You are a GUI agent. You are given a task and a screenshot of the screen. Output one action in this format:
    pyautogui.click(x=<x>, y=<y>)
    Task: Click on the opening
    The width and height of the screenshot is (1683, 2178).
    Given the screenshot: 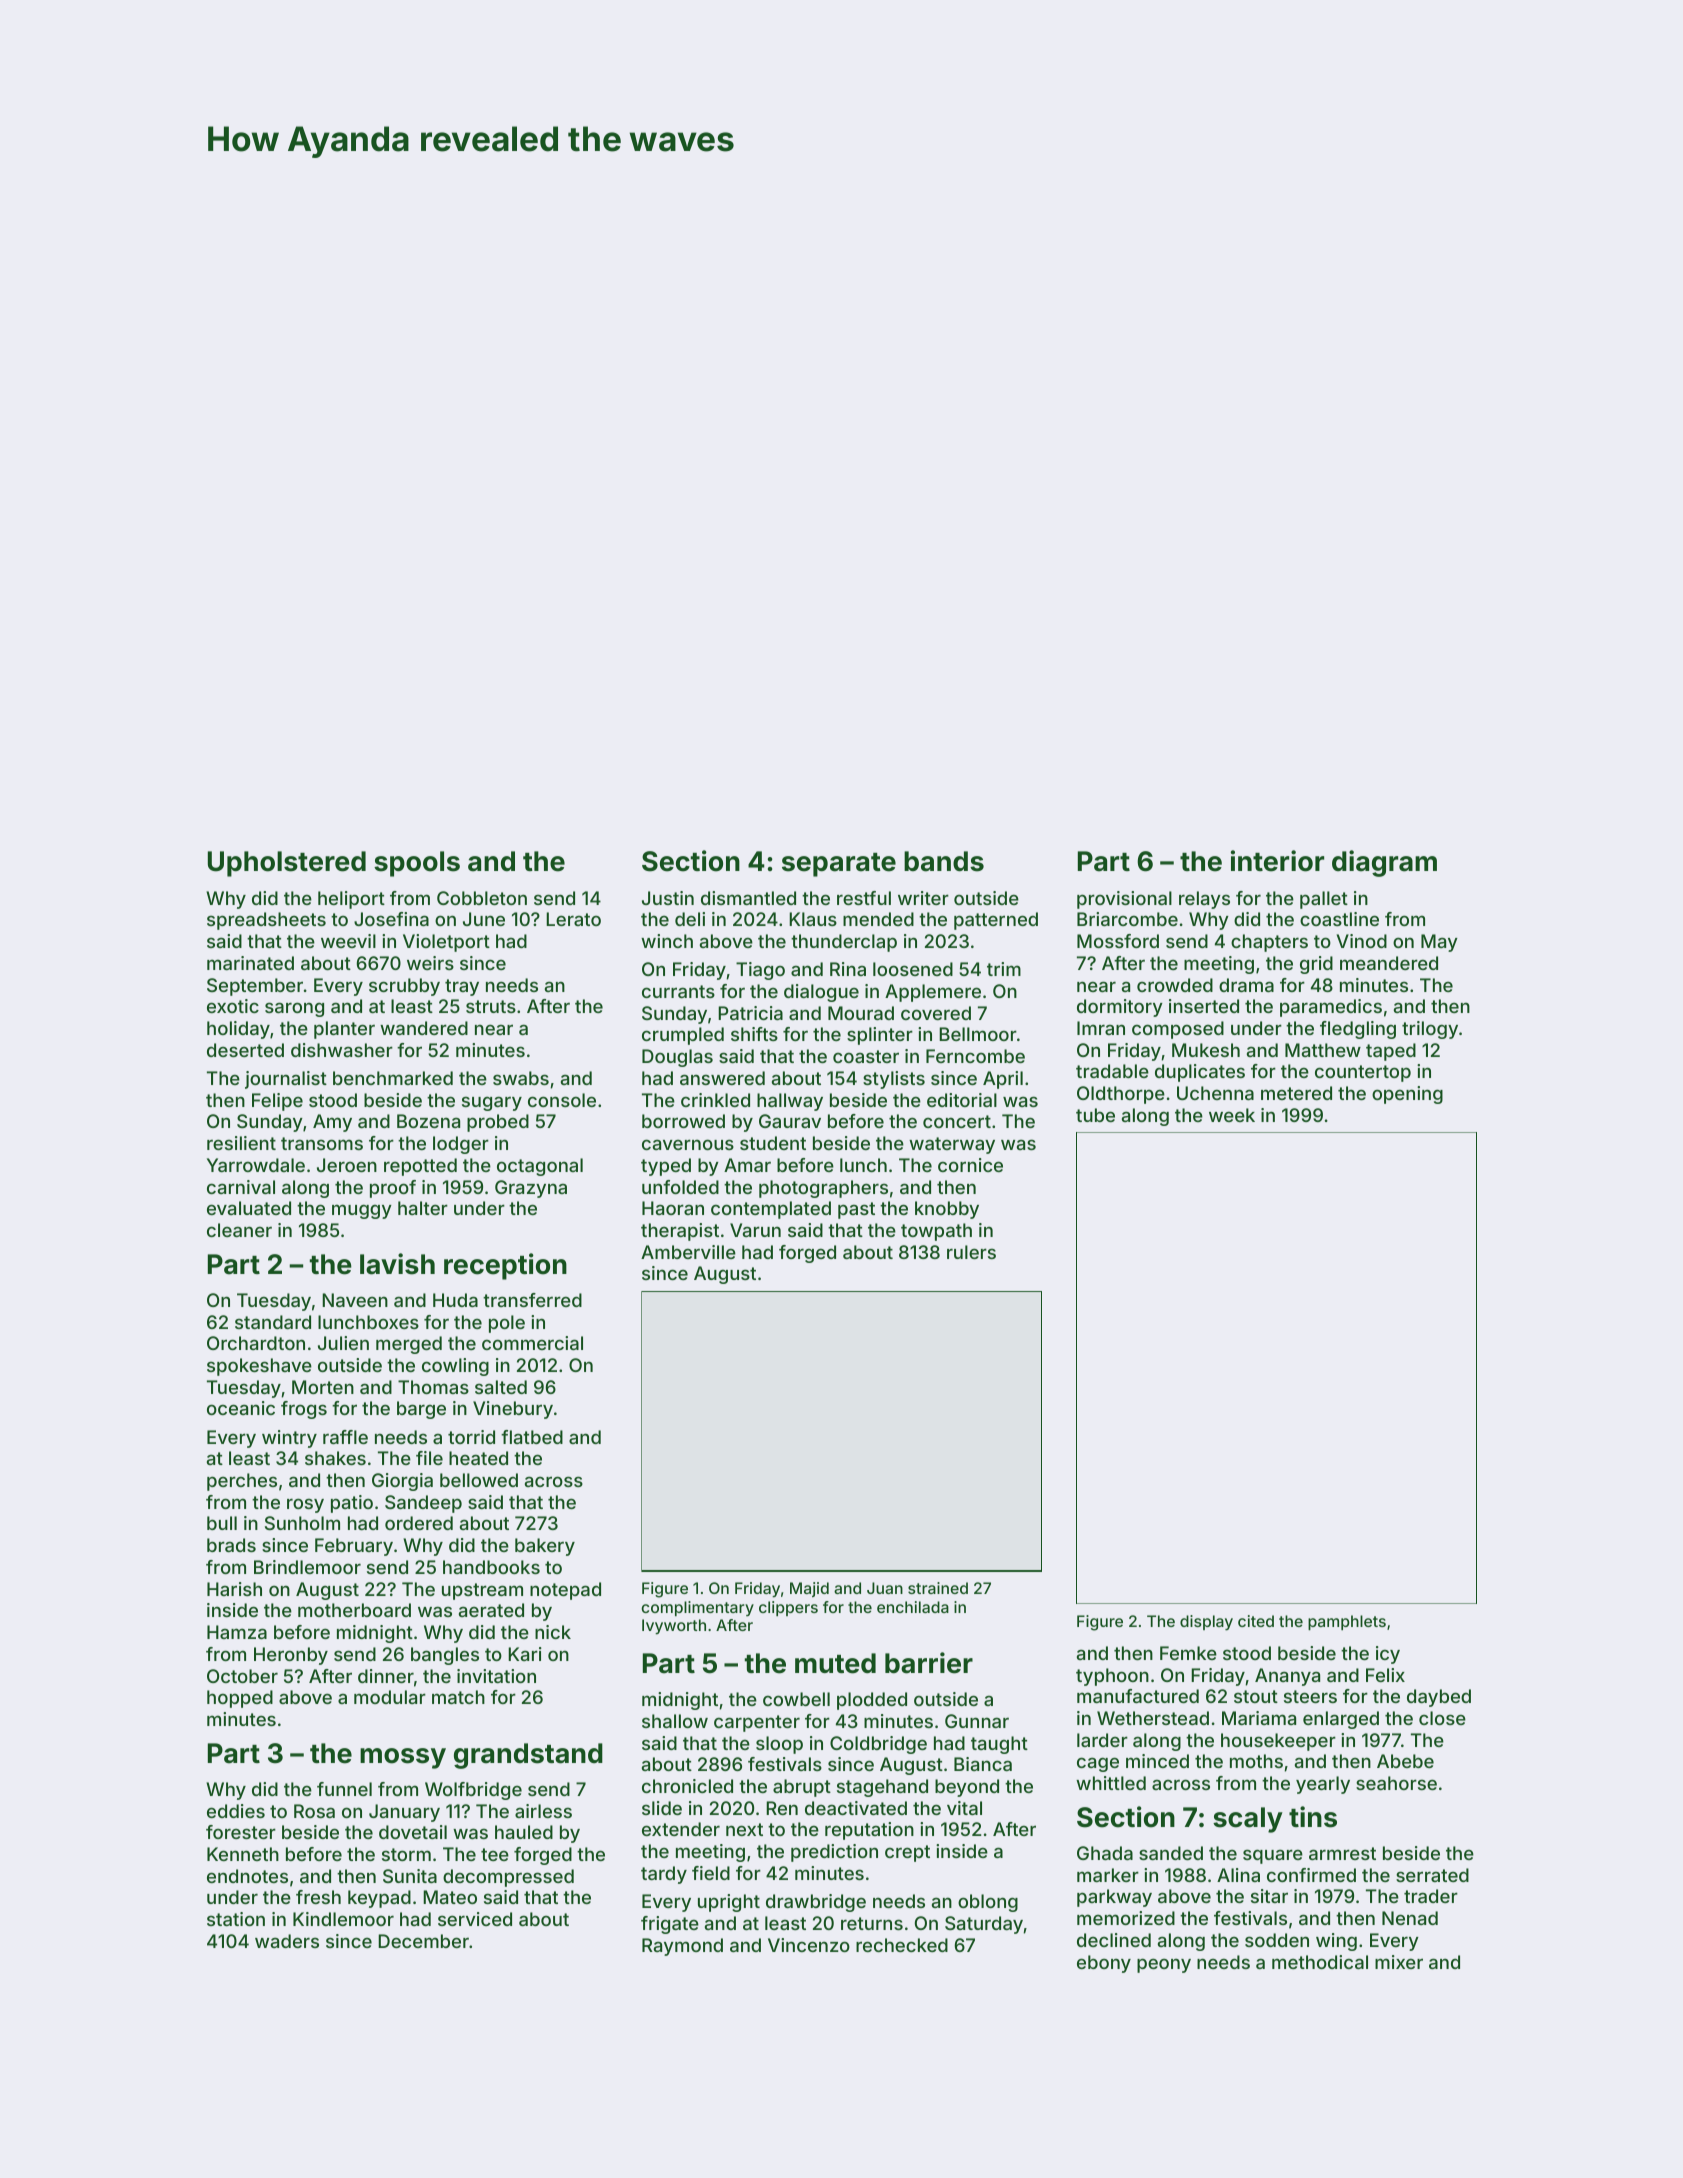 What is the action you would take?
    pyautogui.click(x=1407, y=1095)
